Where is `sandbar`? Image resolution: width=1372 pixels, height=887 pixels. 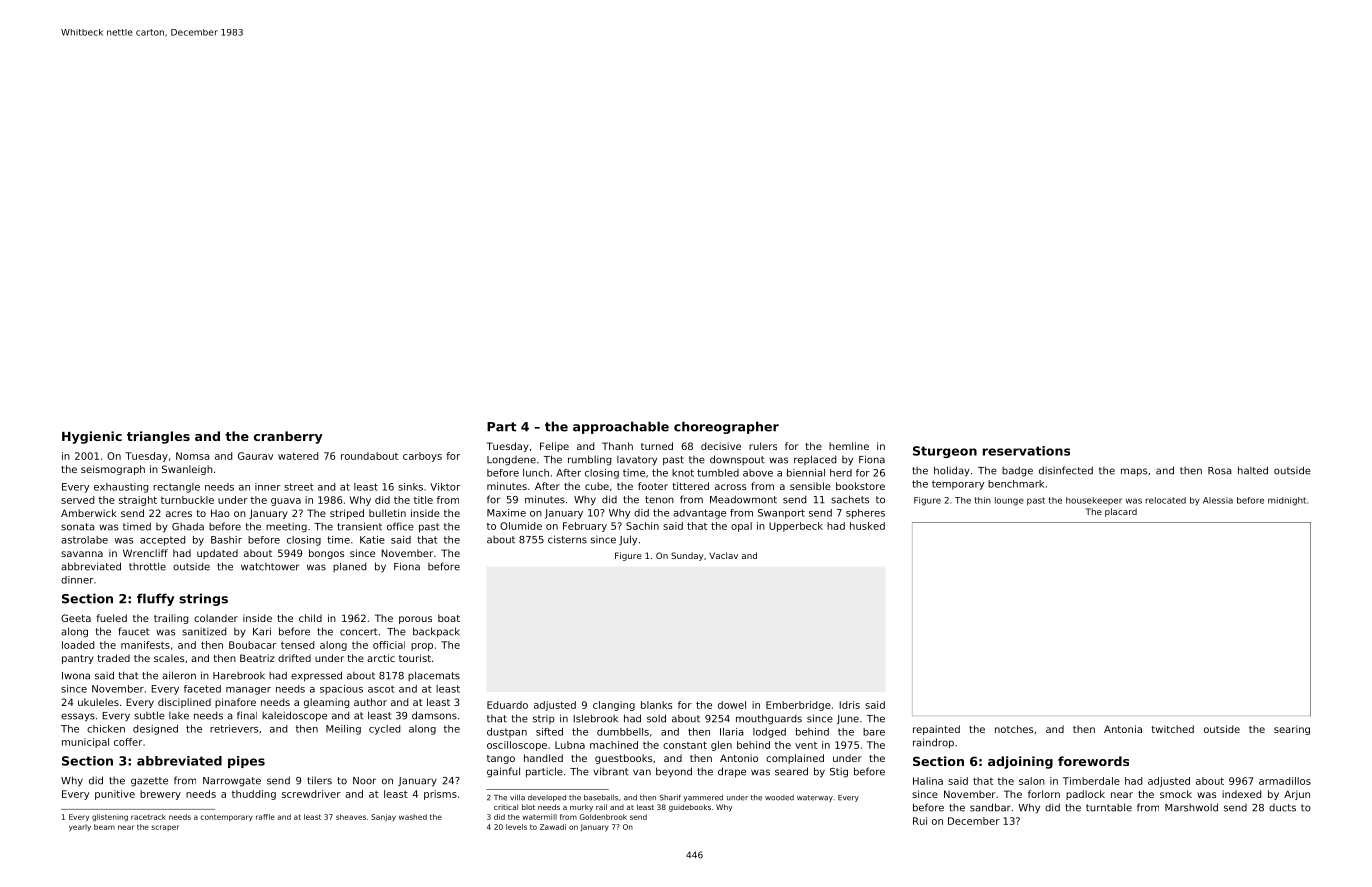 sandbar is located at coordinates (990, 807).
